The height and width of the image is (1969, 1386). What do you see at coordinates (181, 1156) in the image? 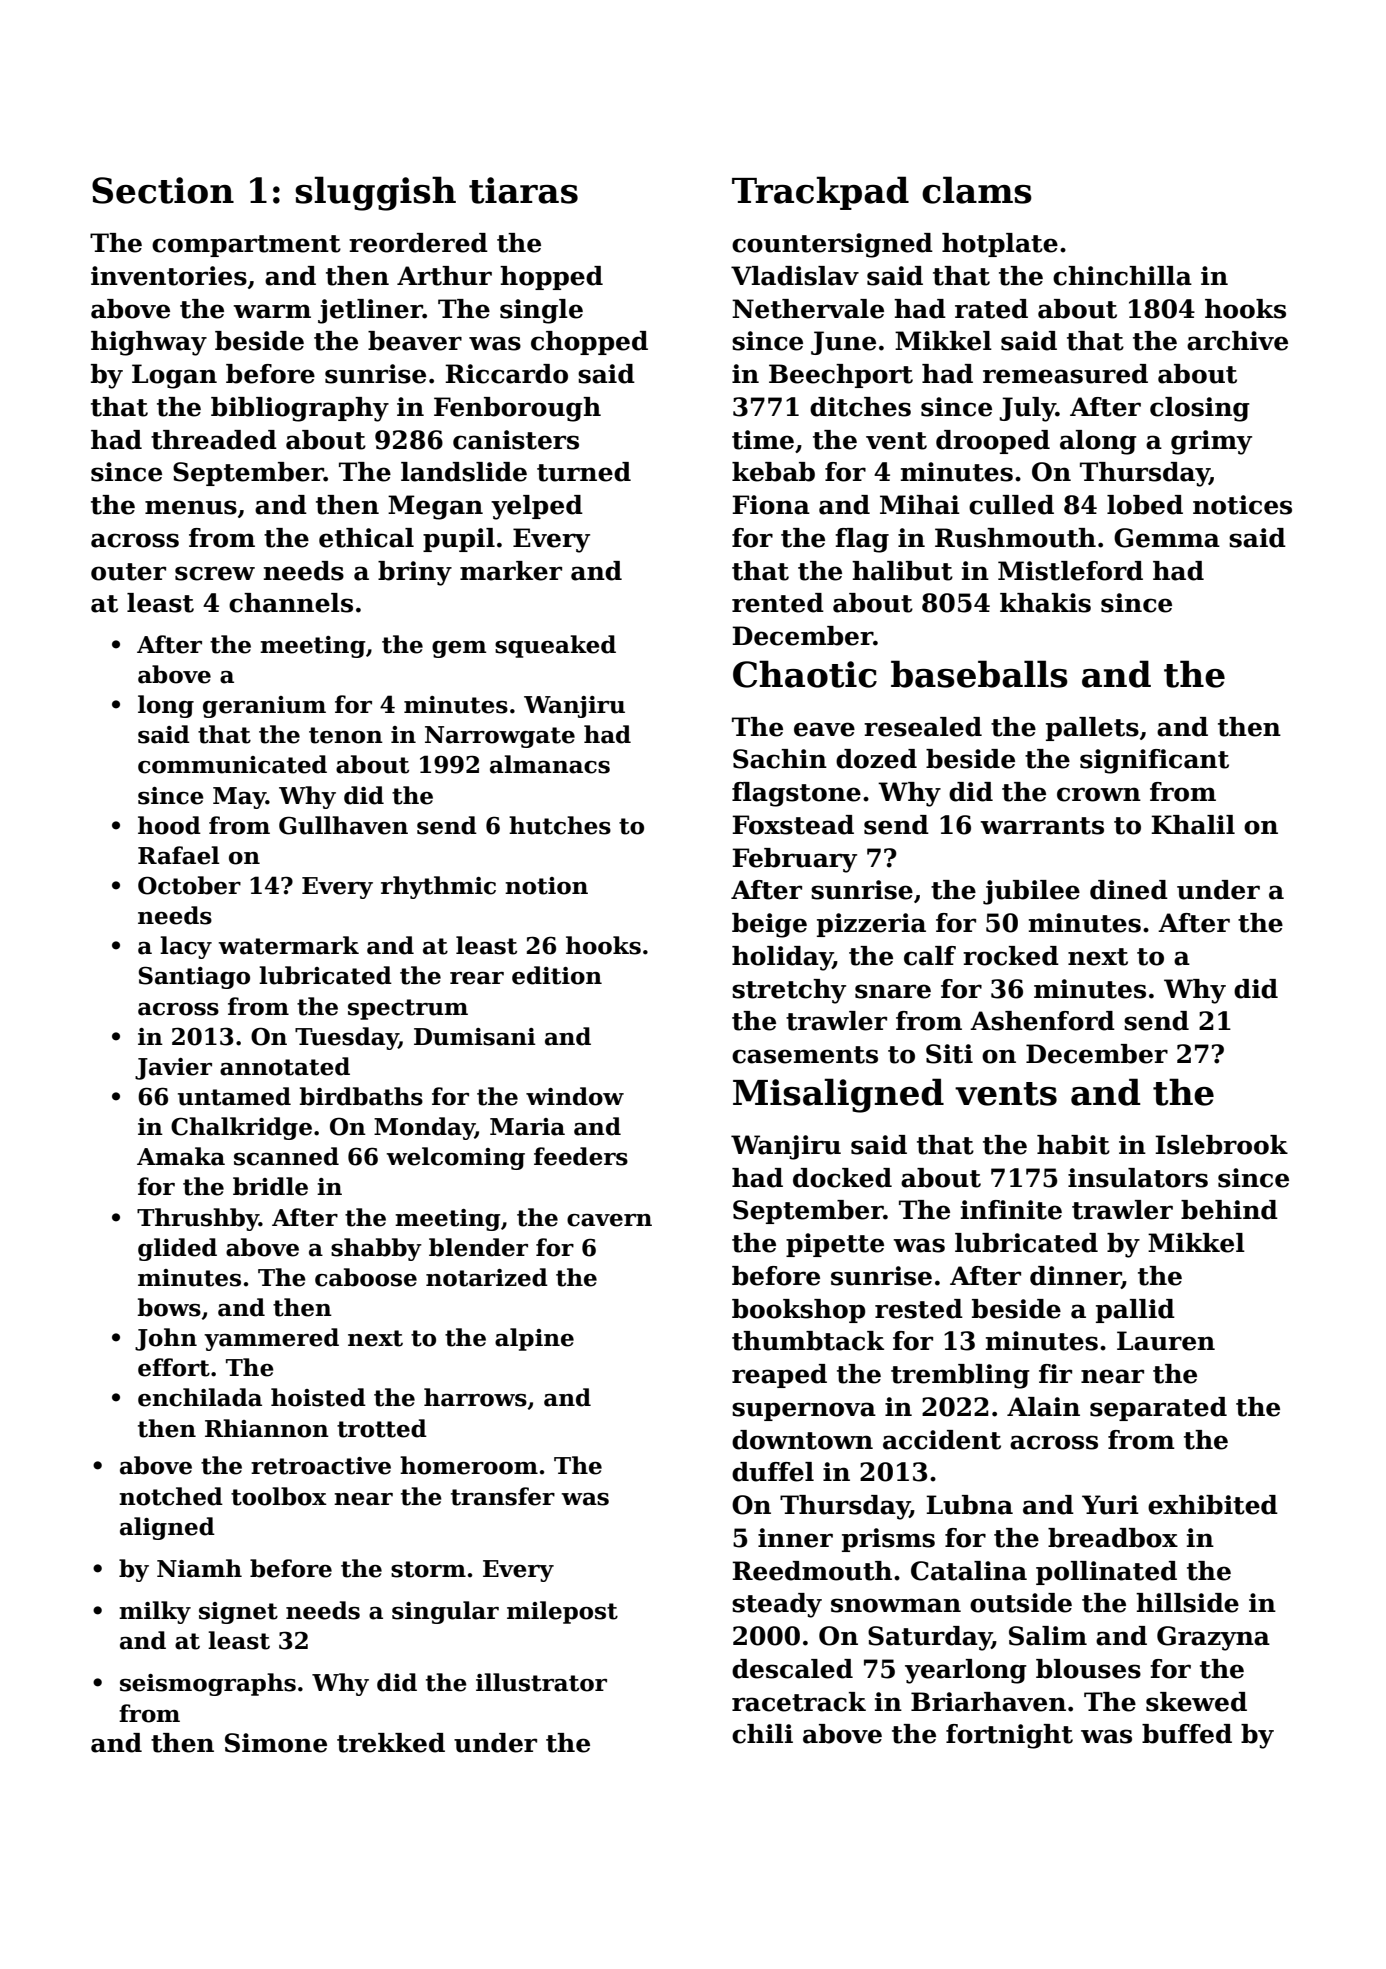
I see `Amaka` at bounding box center [181, 1156].
